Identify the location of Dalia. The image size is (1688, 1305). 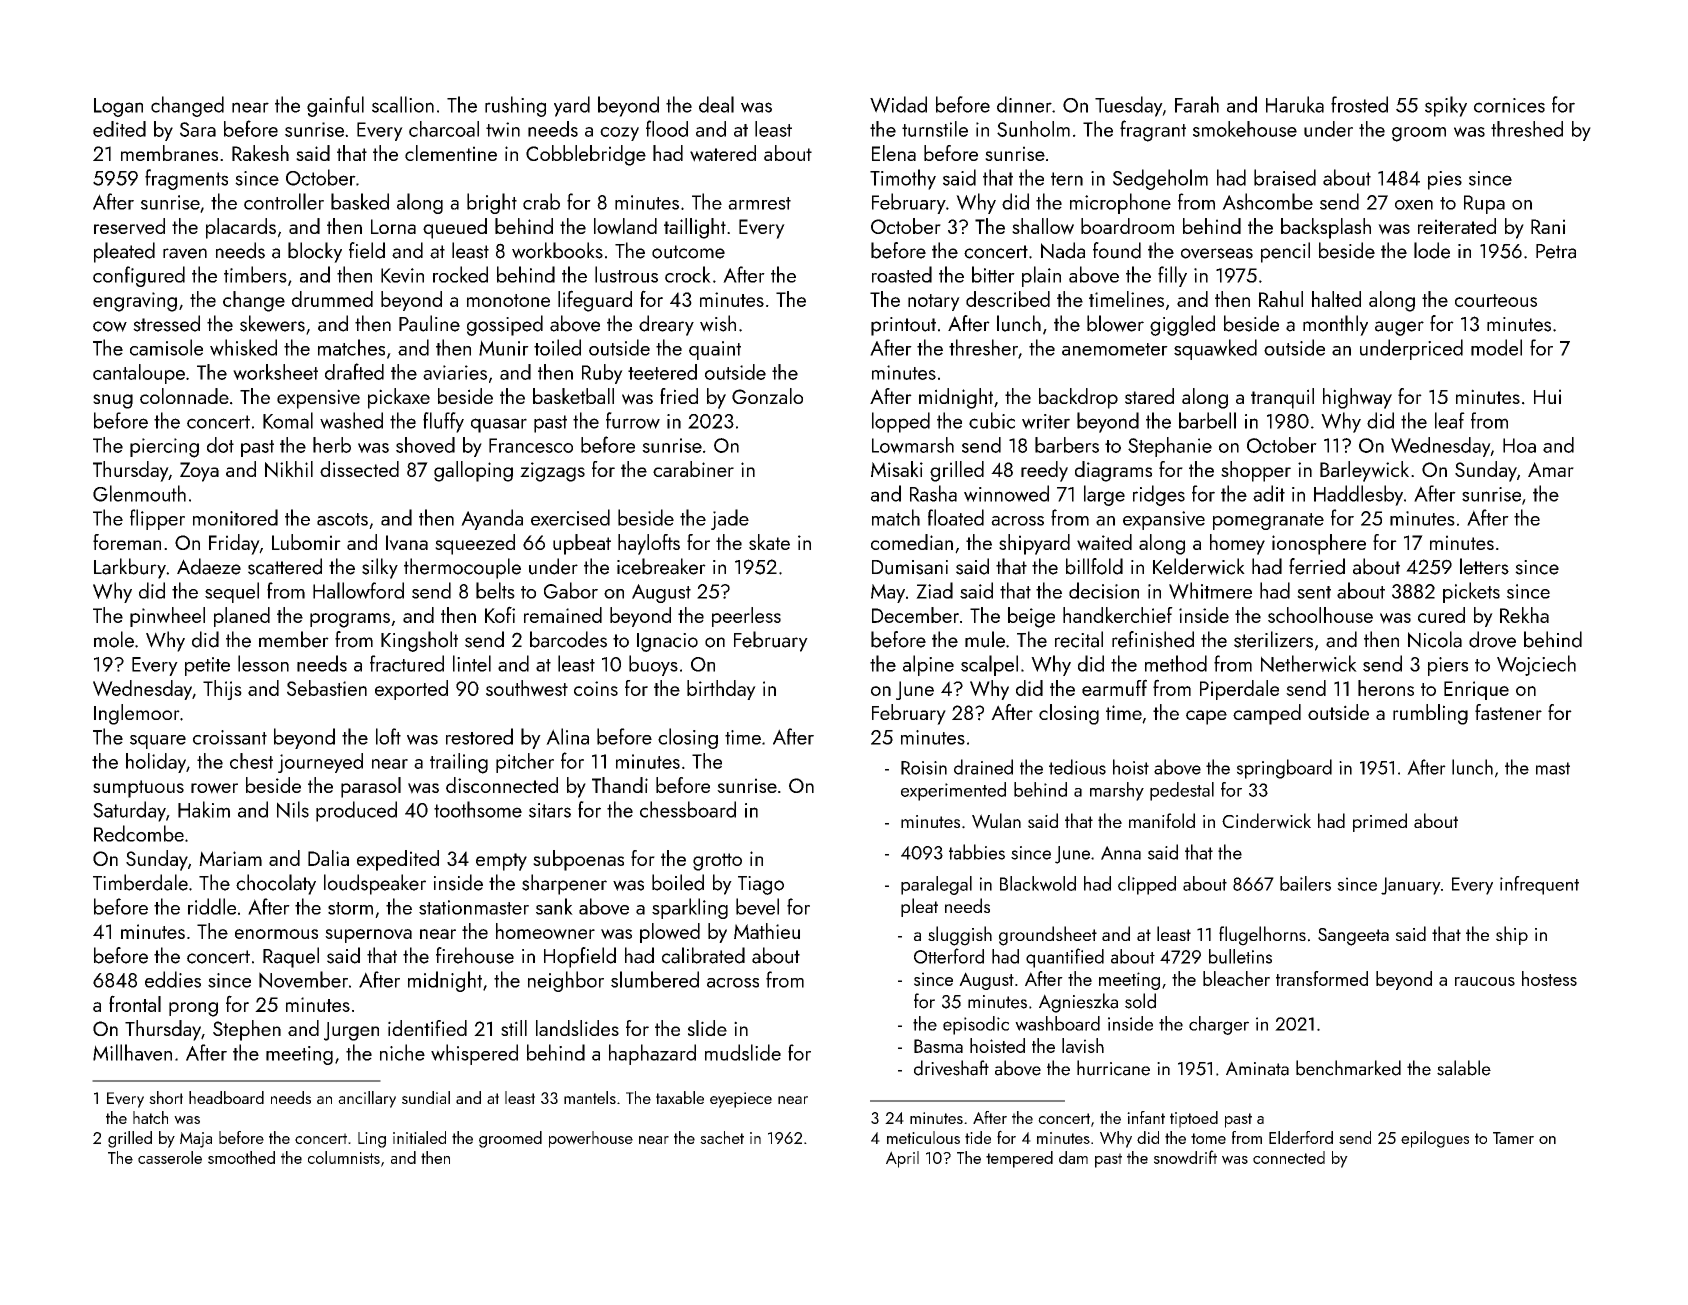
(328, 858).
